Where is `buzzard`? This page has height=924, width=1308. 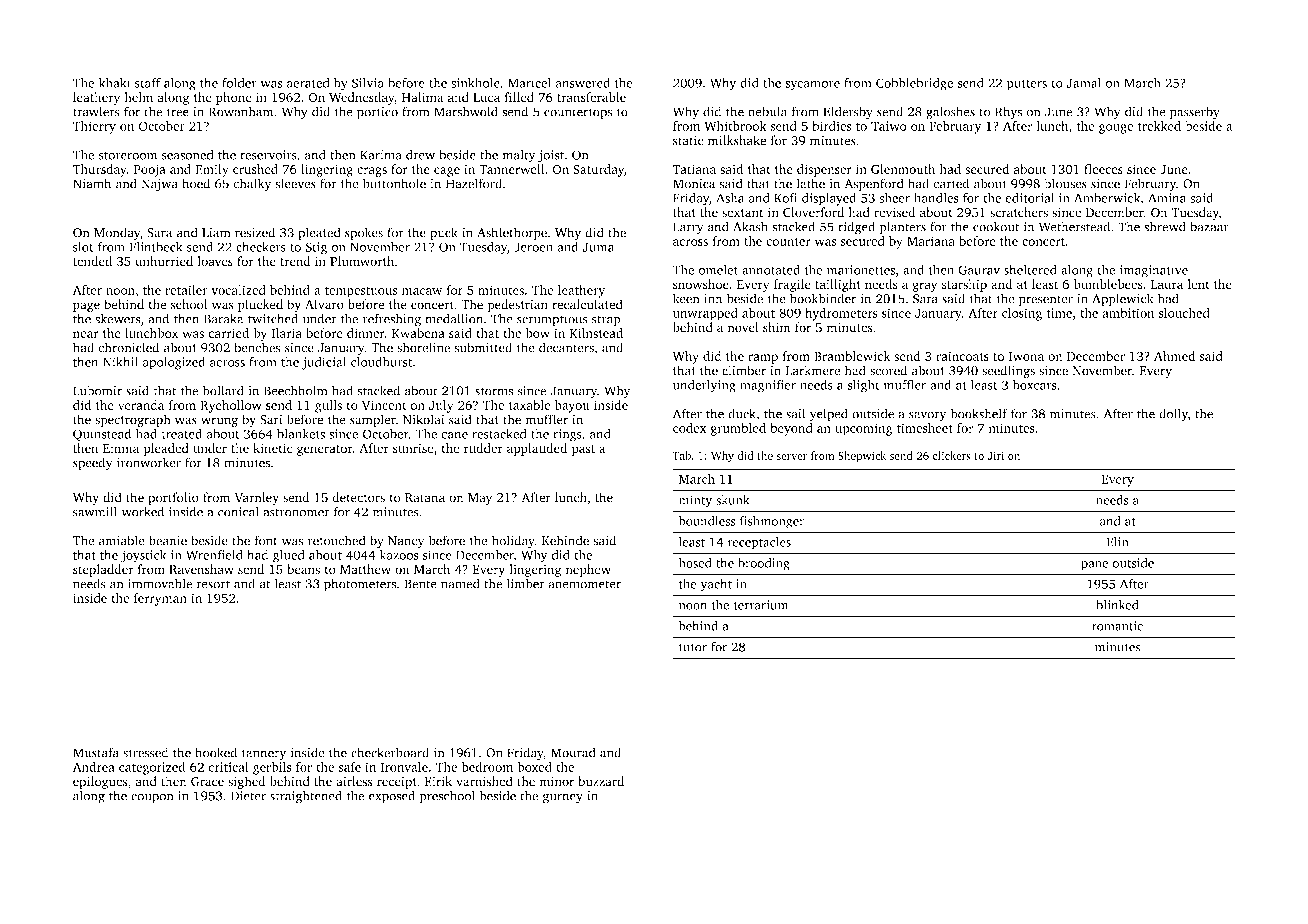 buzzard is located at coordinates (601, 781).
